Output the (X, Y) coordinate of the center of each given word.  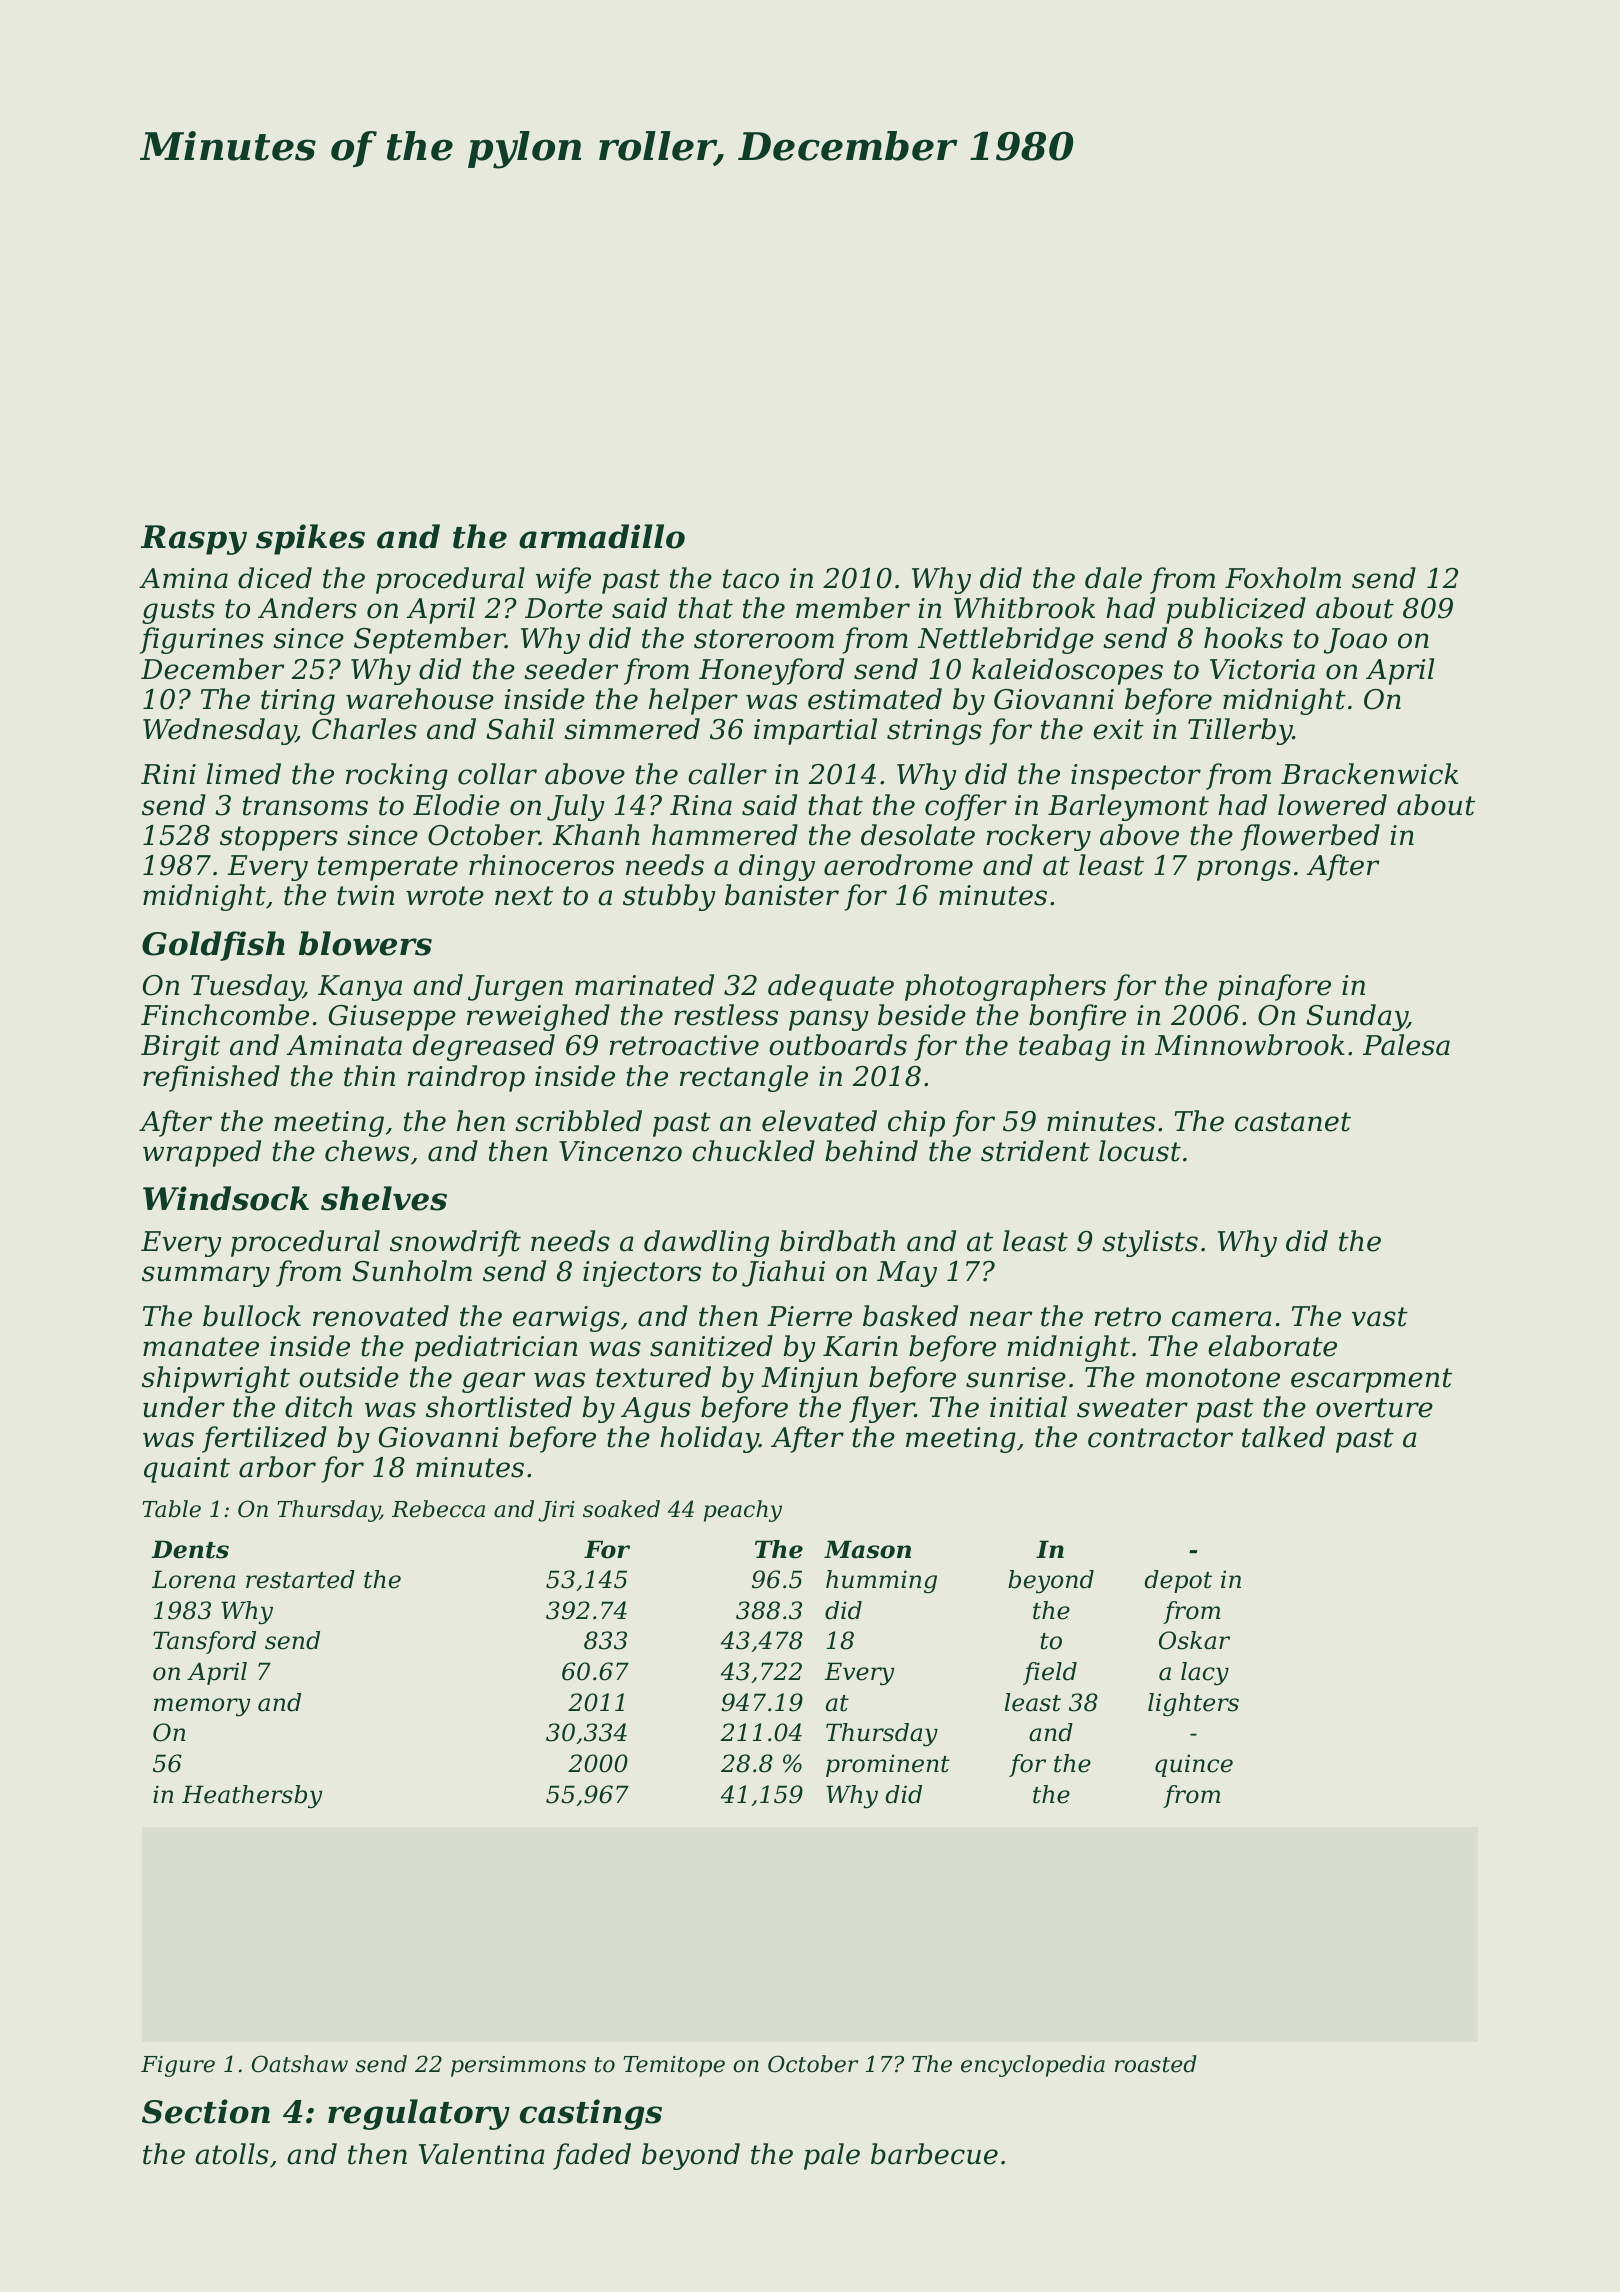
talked (1283, 1437)
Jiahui (783, 1273)
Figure (178, 2066)
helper (693, 701)
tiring (298, 702)
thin (369, 1076)
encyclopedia (1033, 2066)
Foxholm (1283, 578)
